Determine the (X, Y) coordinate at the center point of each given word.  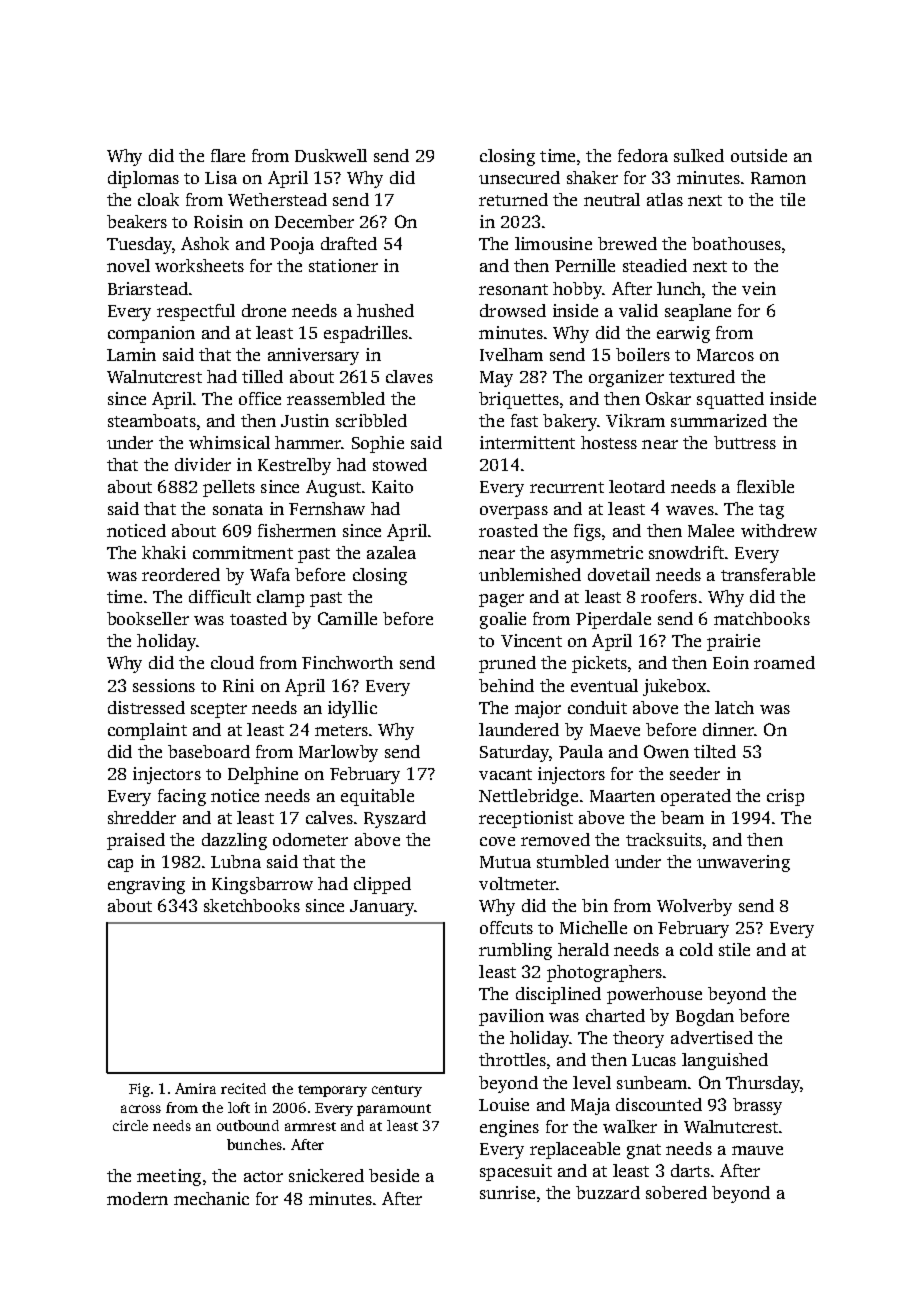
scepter (219, 710)
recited (243, 1088)
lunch (679, 288)
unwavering (743, 863)
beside (394, 1175)
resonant (513, 289)
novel (128, 265)
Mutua (505, 862)
